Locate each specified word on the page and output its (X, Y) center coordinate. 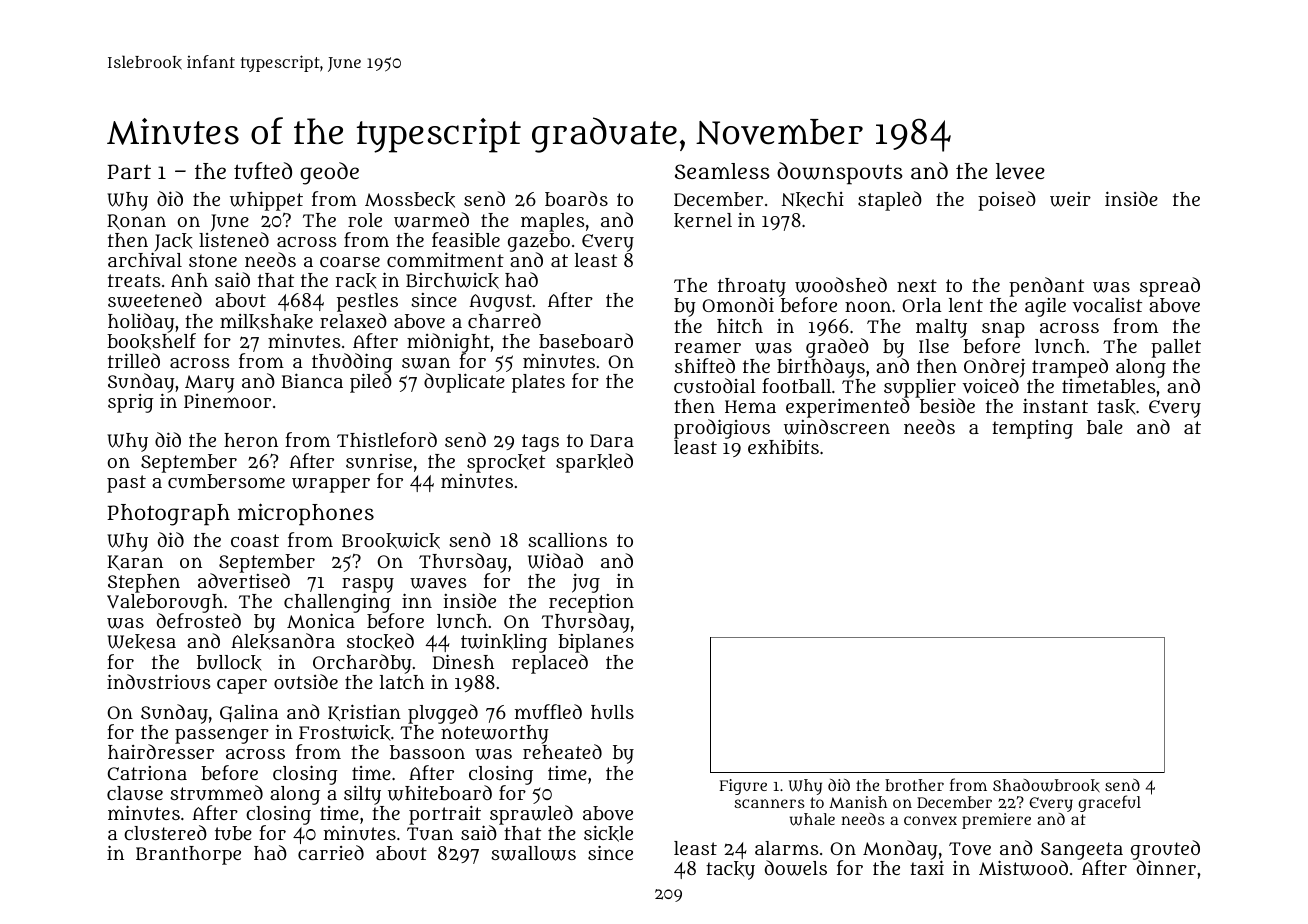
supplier (920, 389)
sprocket (506, 463)
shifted (705, 365)
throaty (752, 288)
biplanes (596, 643)
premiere (996, 821)
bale (1105, 427)
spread (1170, 287)
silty (362, 795)
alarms (787, 848)
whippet (266, 201)
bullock (229, 663)
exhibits (783, 446)
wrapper (331, 485)
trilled (134, 360)
